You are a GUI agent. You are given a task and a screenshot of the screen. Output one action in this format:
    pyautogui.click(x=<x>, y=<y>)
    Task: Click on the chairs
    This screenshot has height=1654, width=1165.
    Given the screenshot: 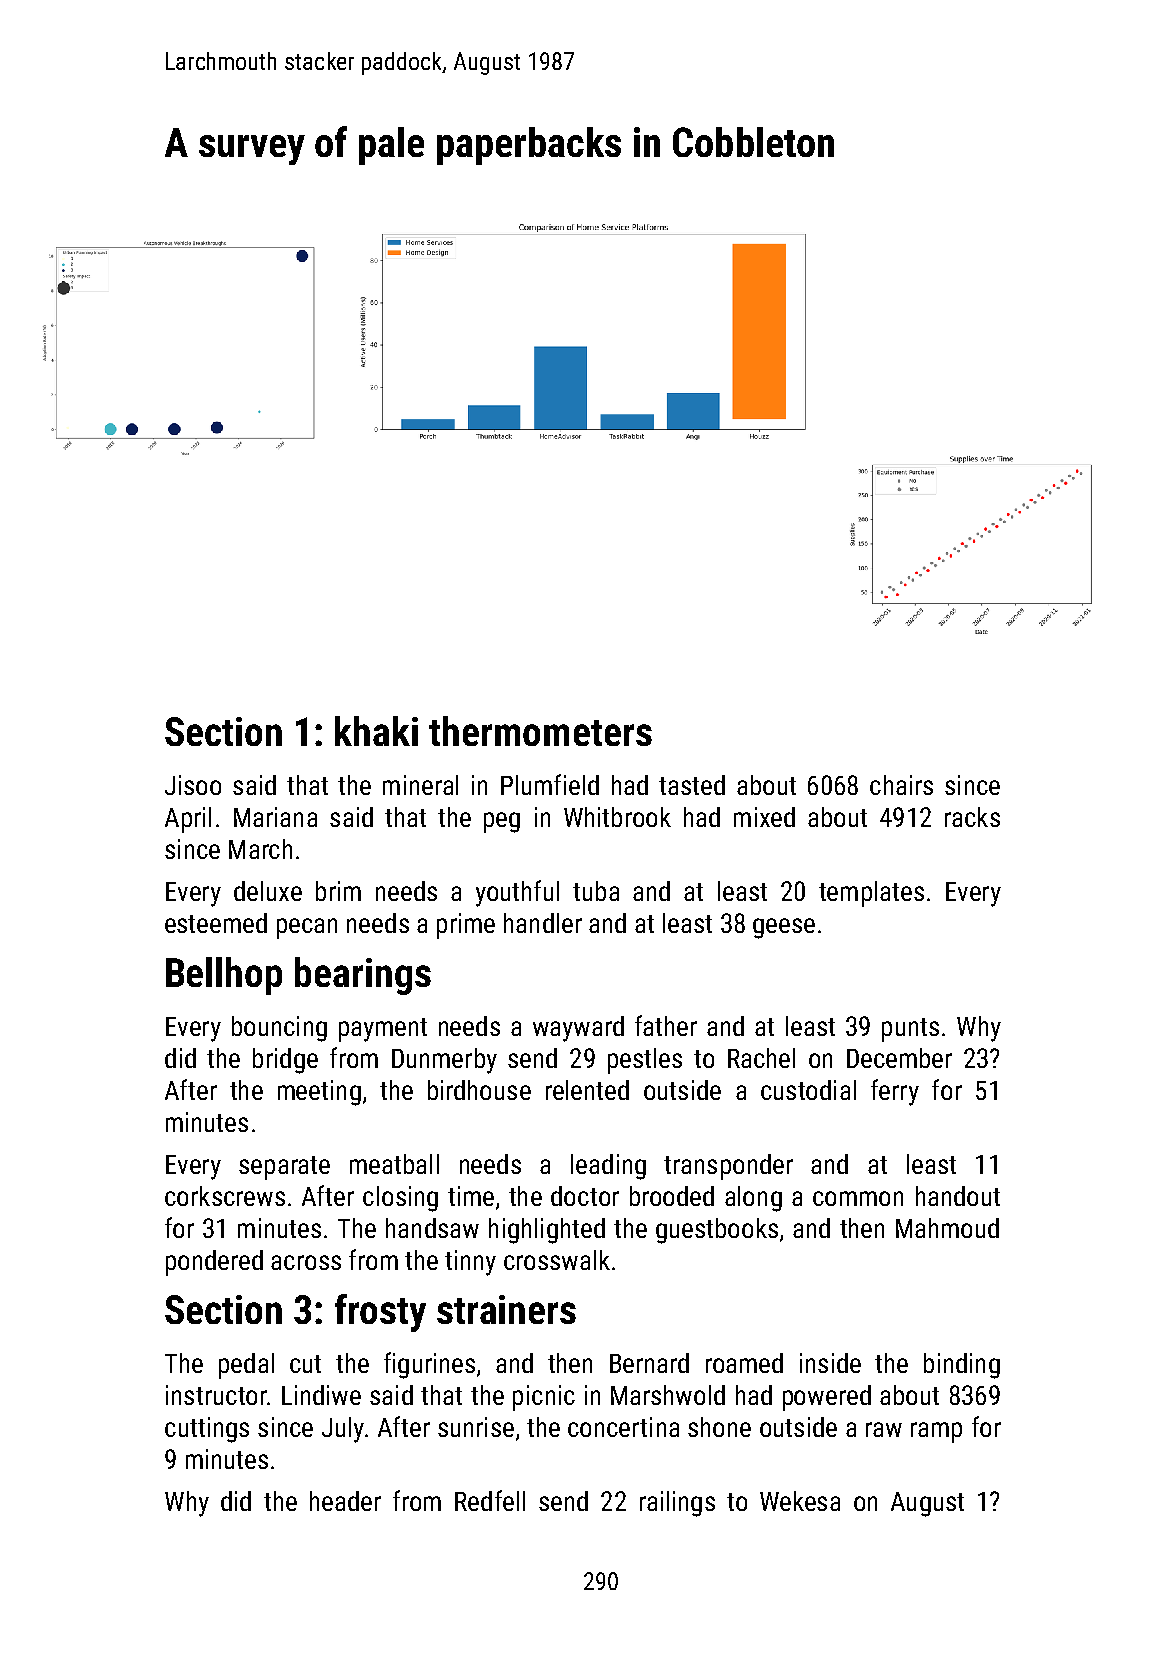 What is the action you would take?
    pyautogui.click(x=901, y=785)
